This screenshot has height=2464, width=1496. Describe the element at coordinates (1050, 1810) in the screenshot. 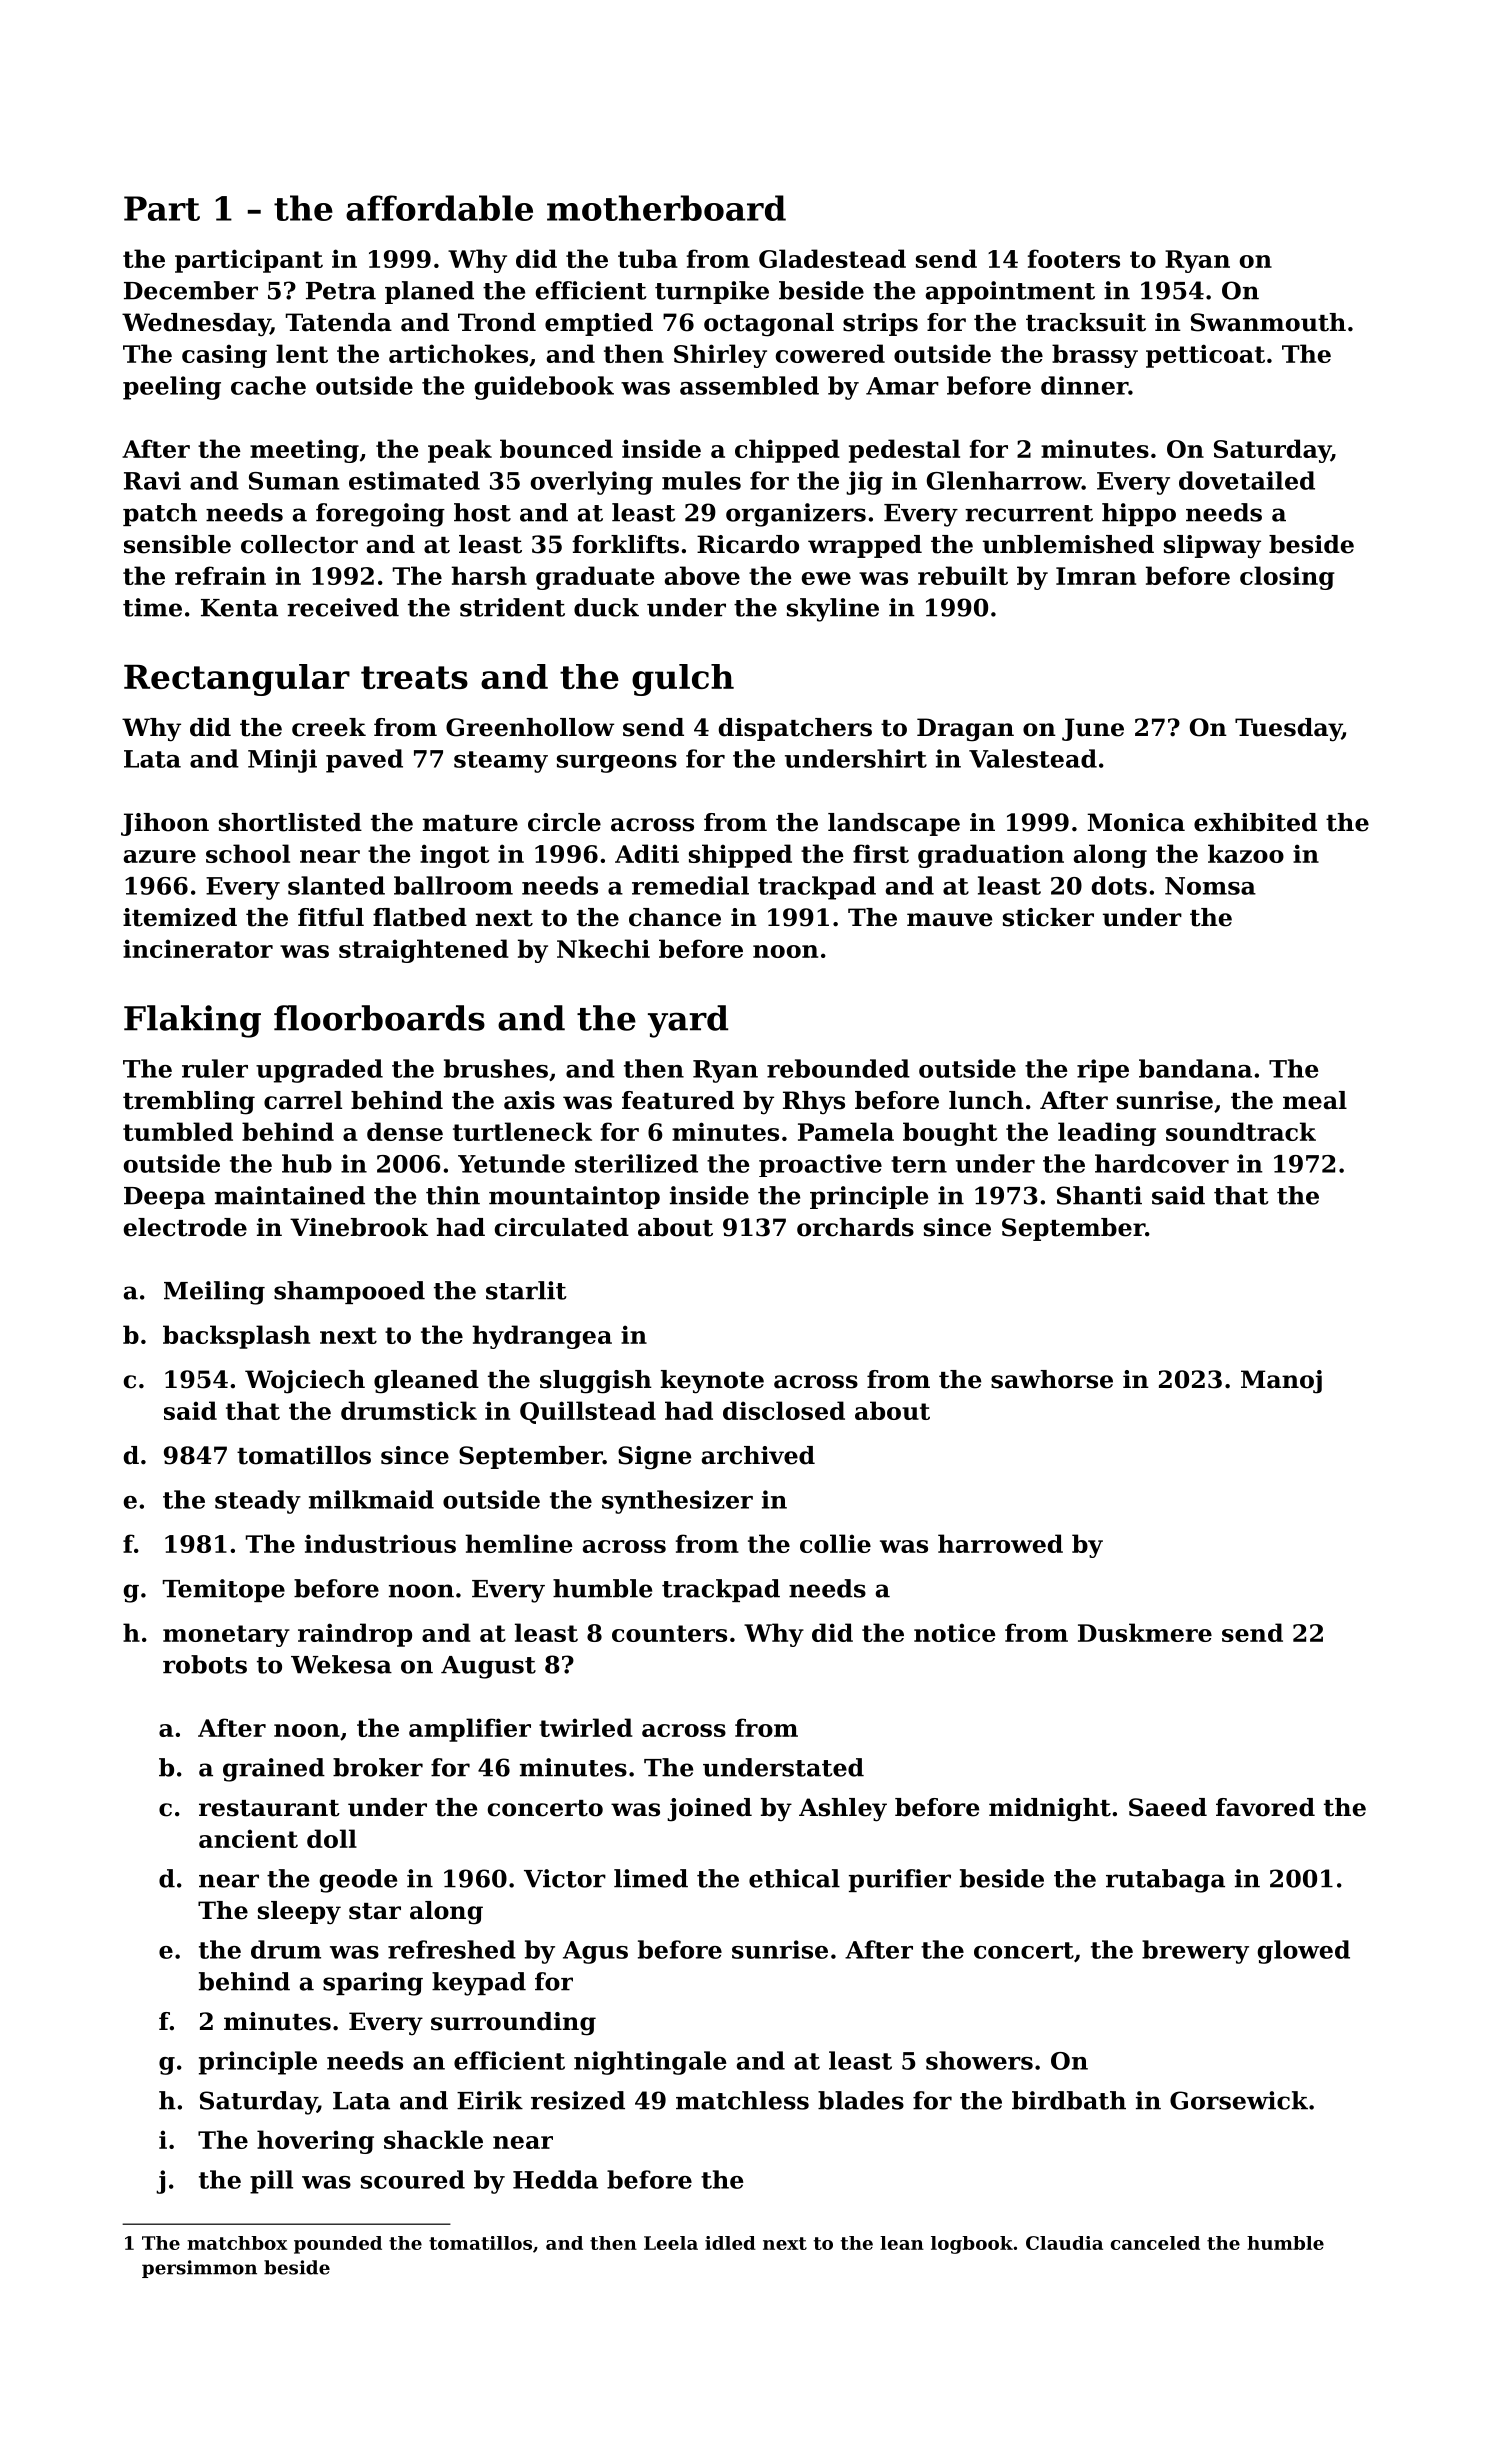

I see `midnight` at that location.
